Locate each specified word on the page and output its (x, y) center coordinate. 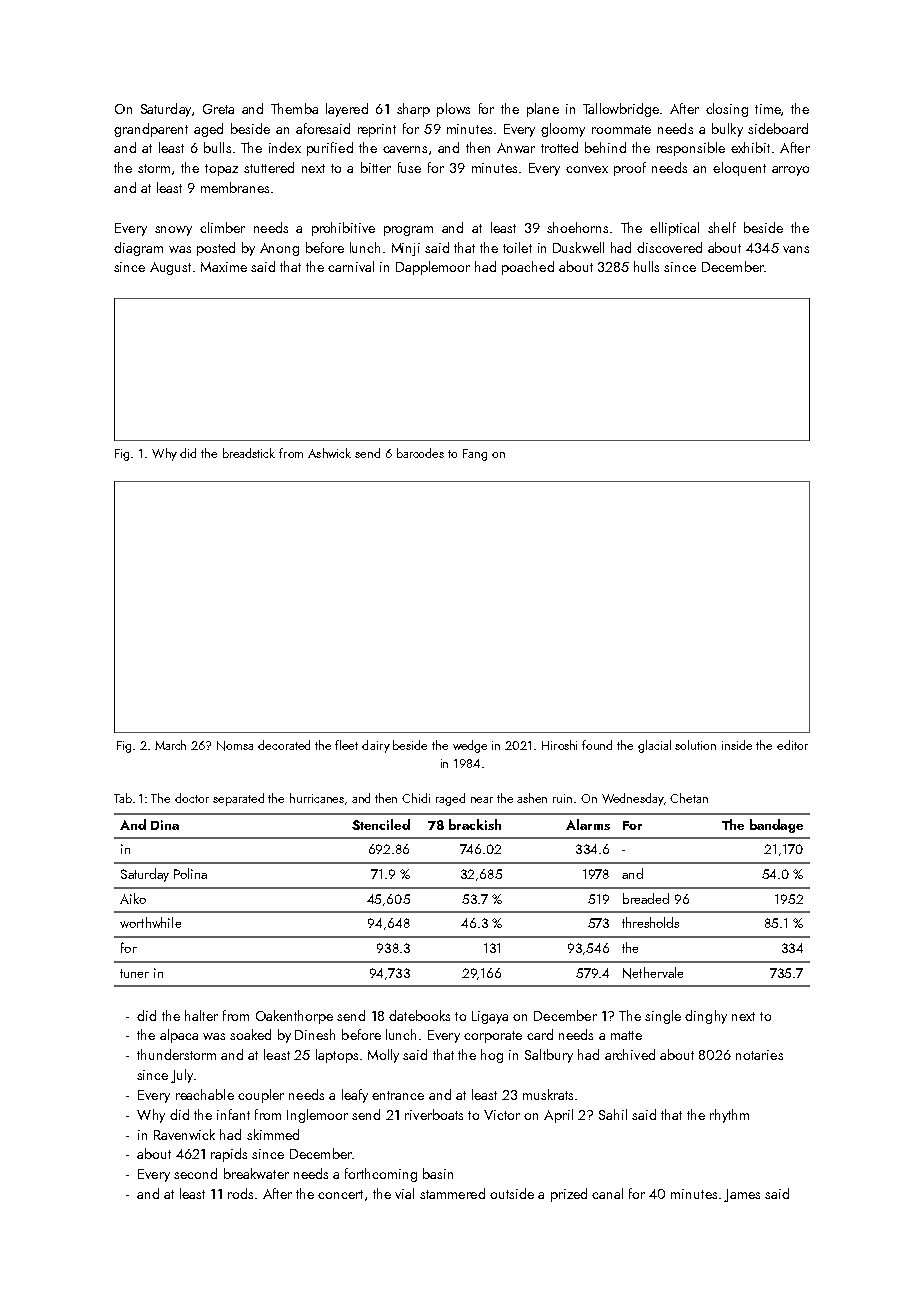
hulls (646, 266)
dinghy (706, 1017)
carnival (351, 266)
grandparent (151, 130)
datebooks (419, 1015)
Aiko (133, 898)
